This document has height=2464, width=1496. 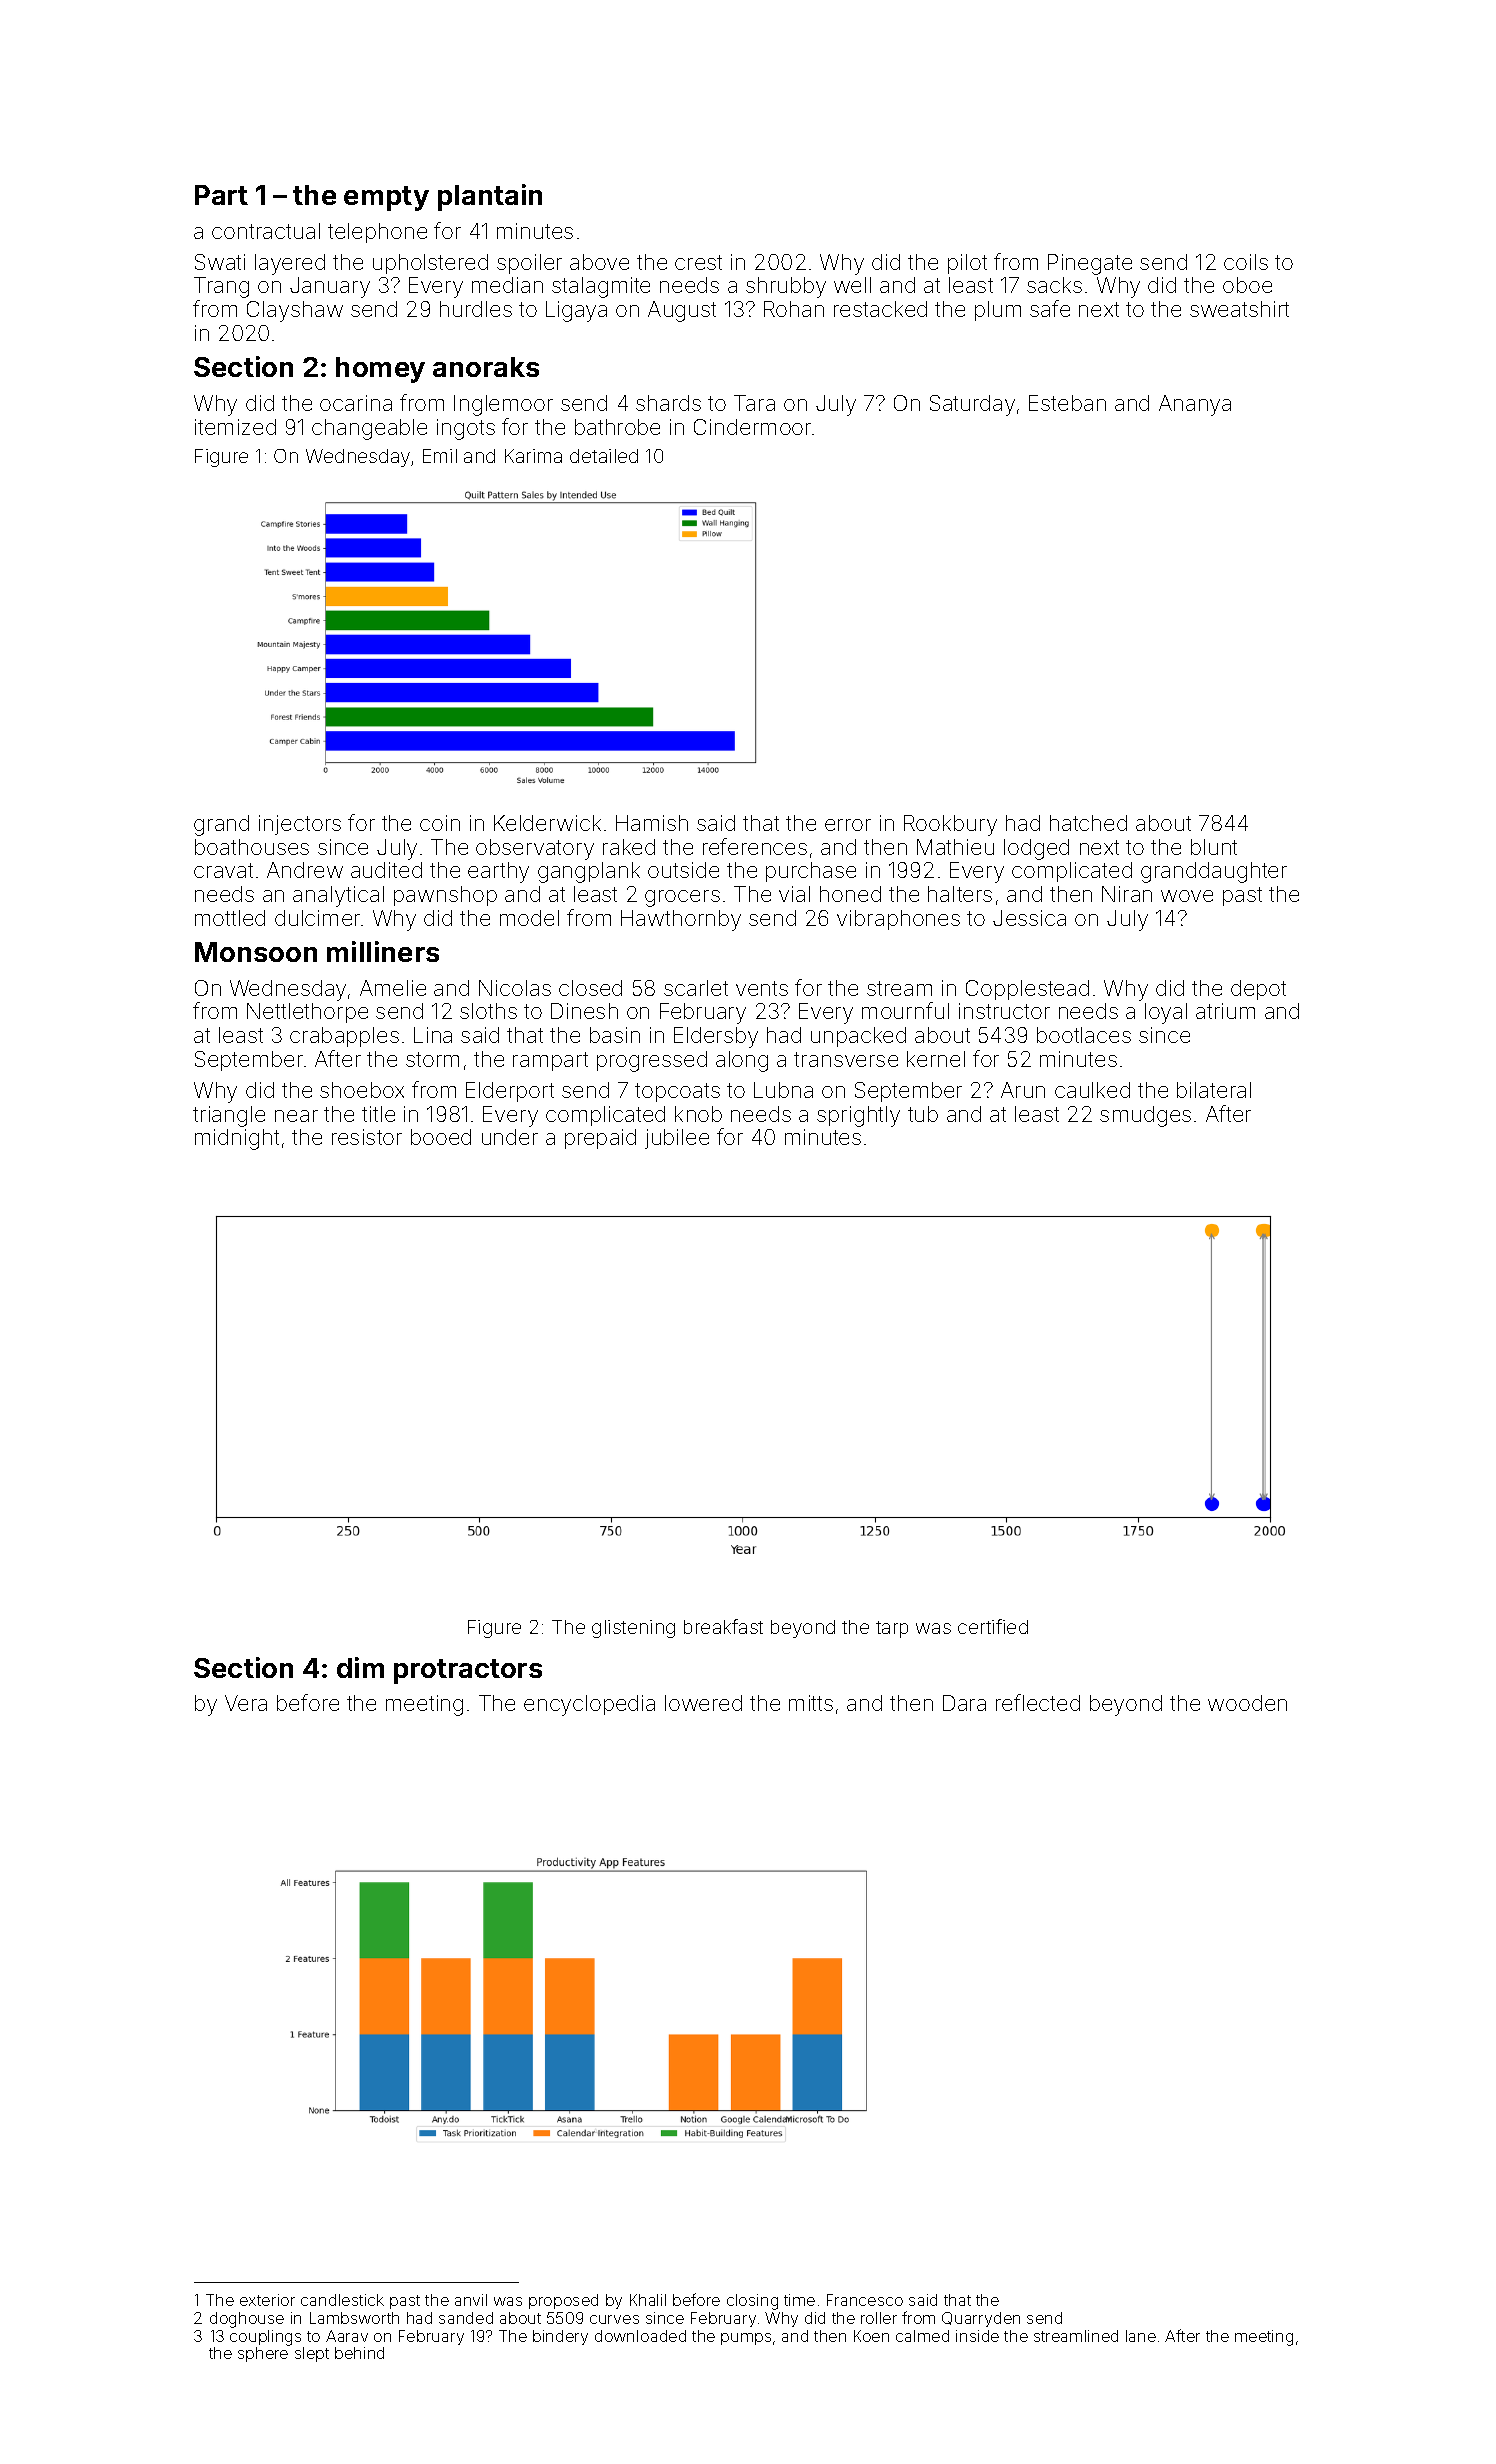 I want to click on Dara, so click(x=964, y=1703).
